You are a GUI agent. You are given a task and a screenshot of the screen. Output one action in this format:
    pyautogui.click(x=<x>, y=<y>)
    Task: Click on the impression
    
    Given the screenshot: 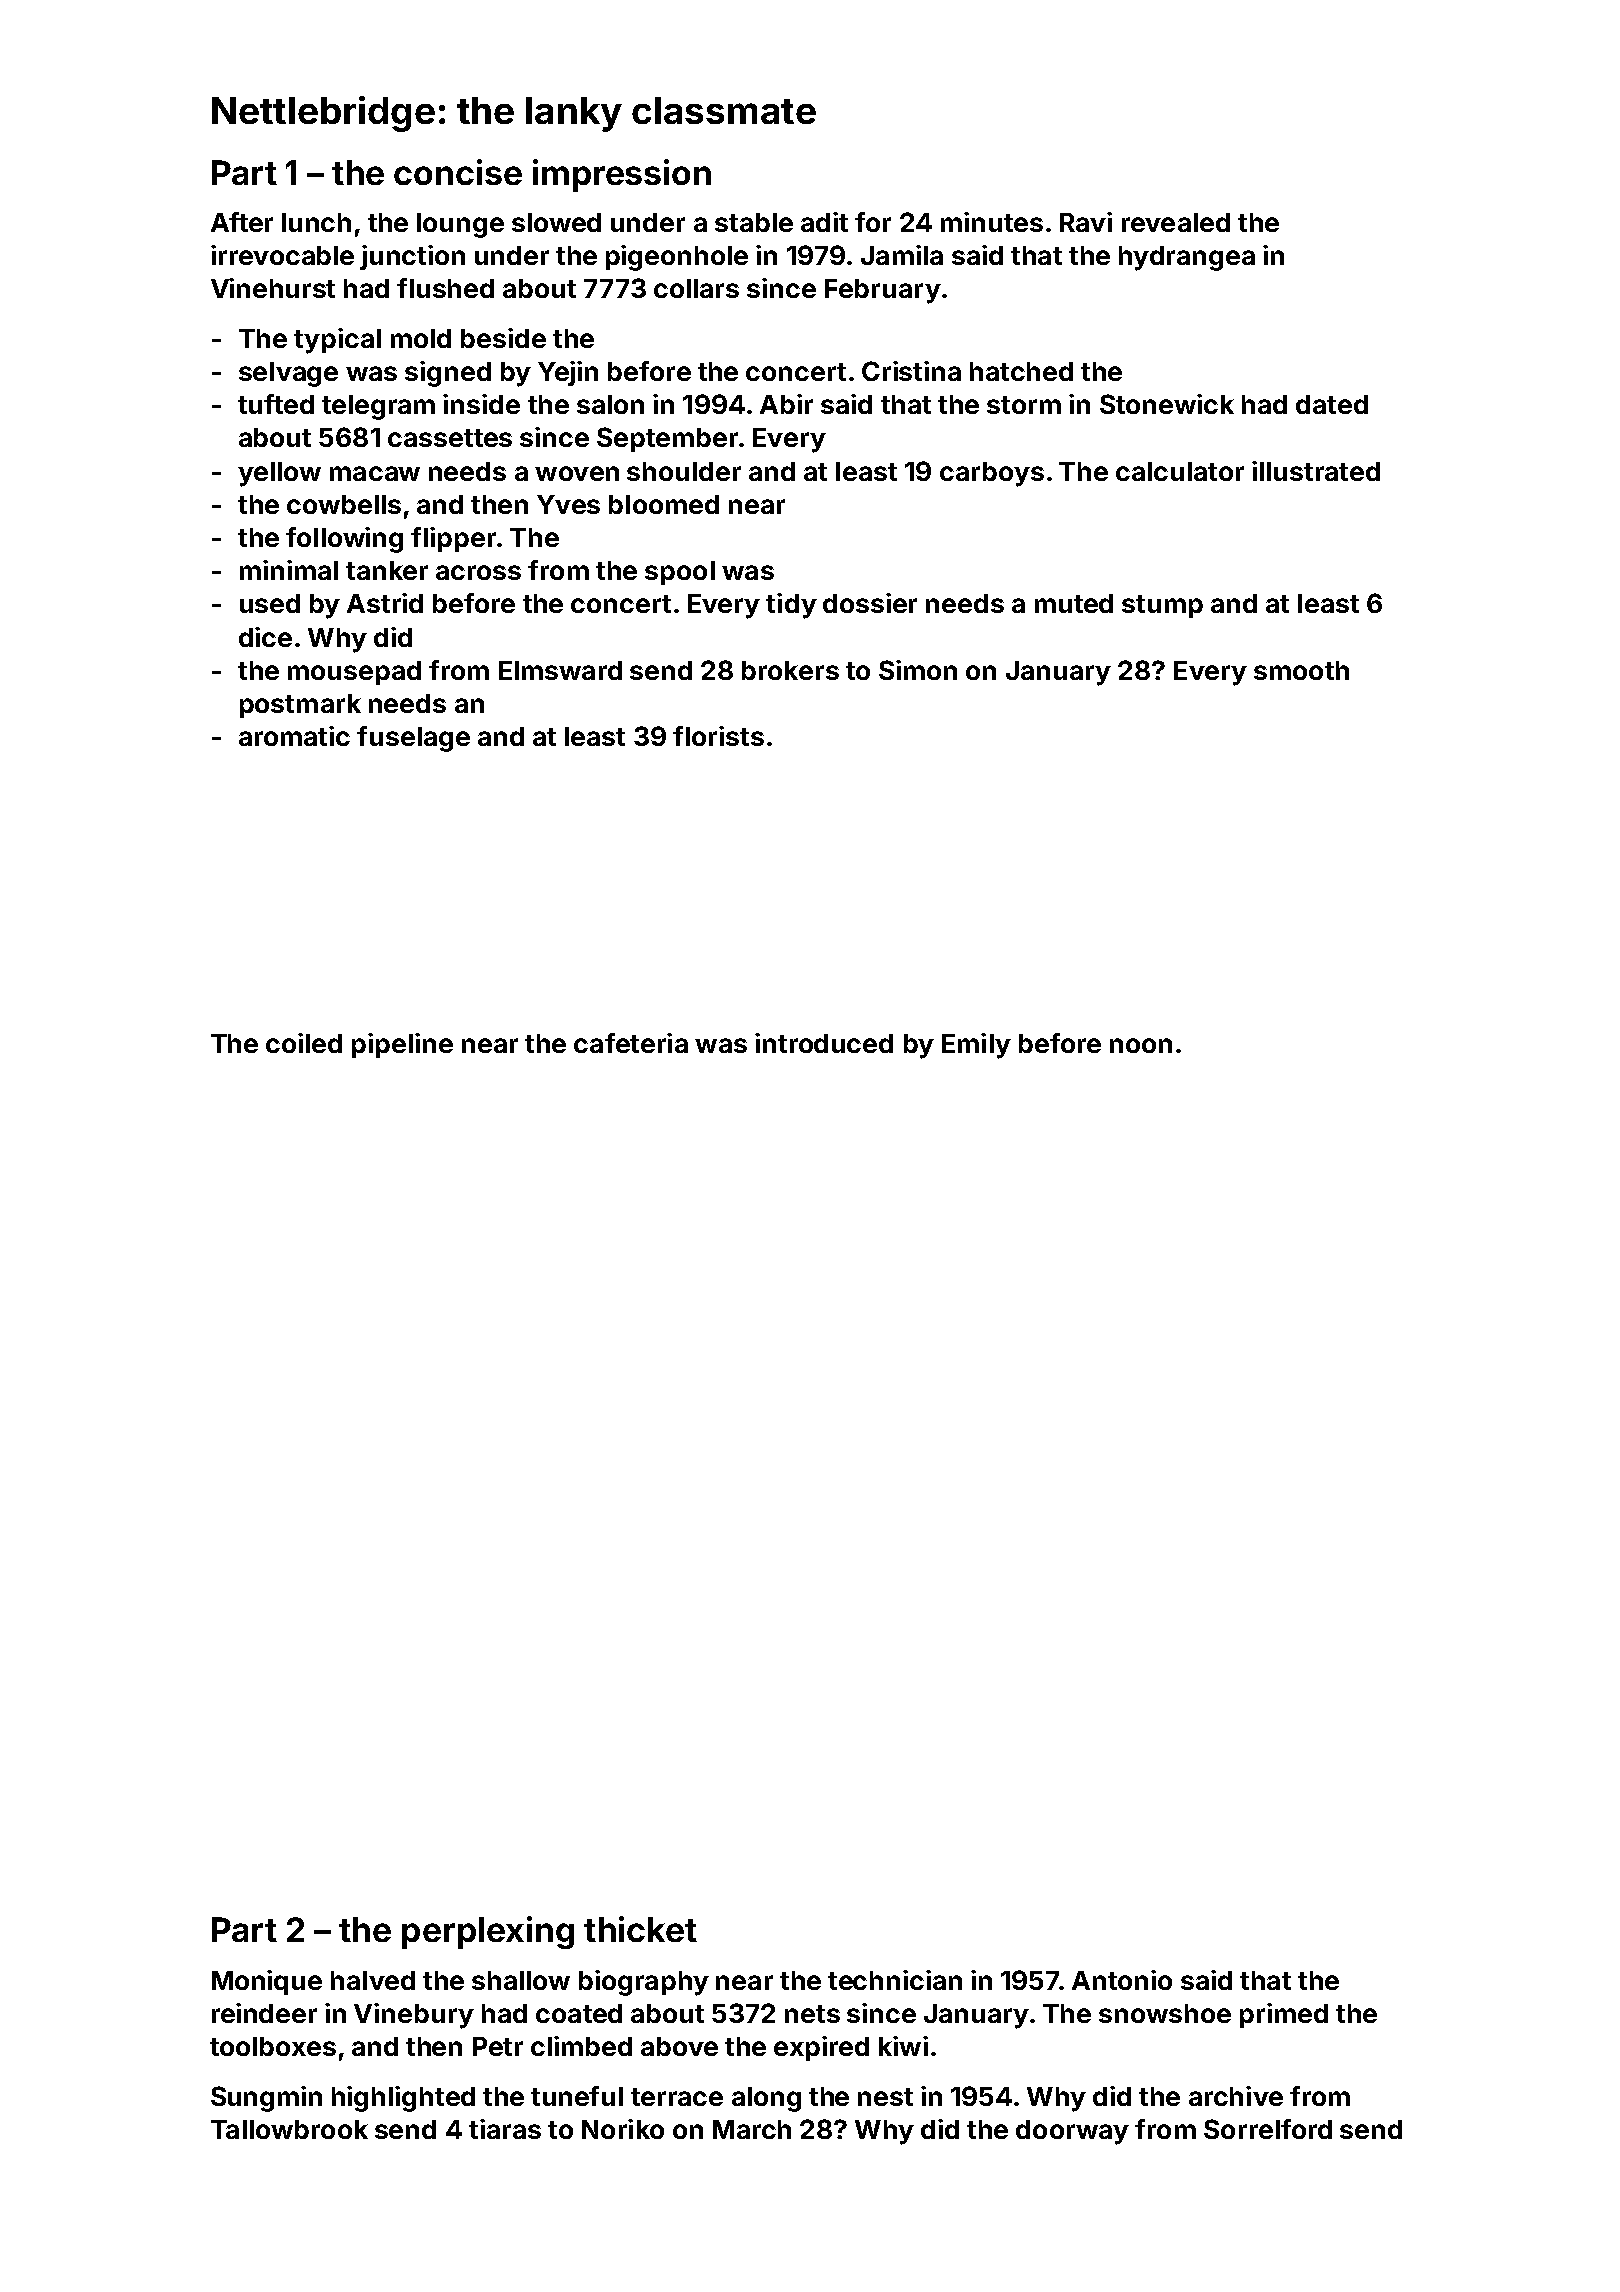 What is the action you would take?
    pyautogui.click(x=622, y=175)
